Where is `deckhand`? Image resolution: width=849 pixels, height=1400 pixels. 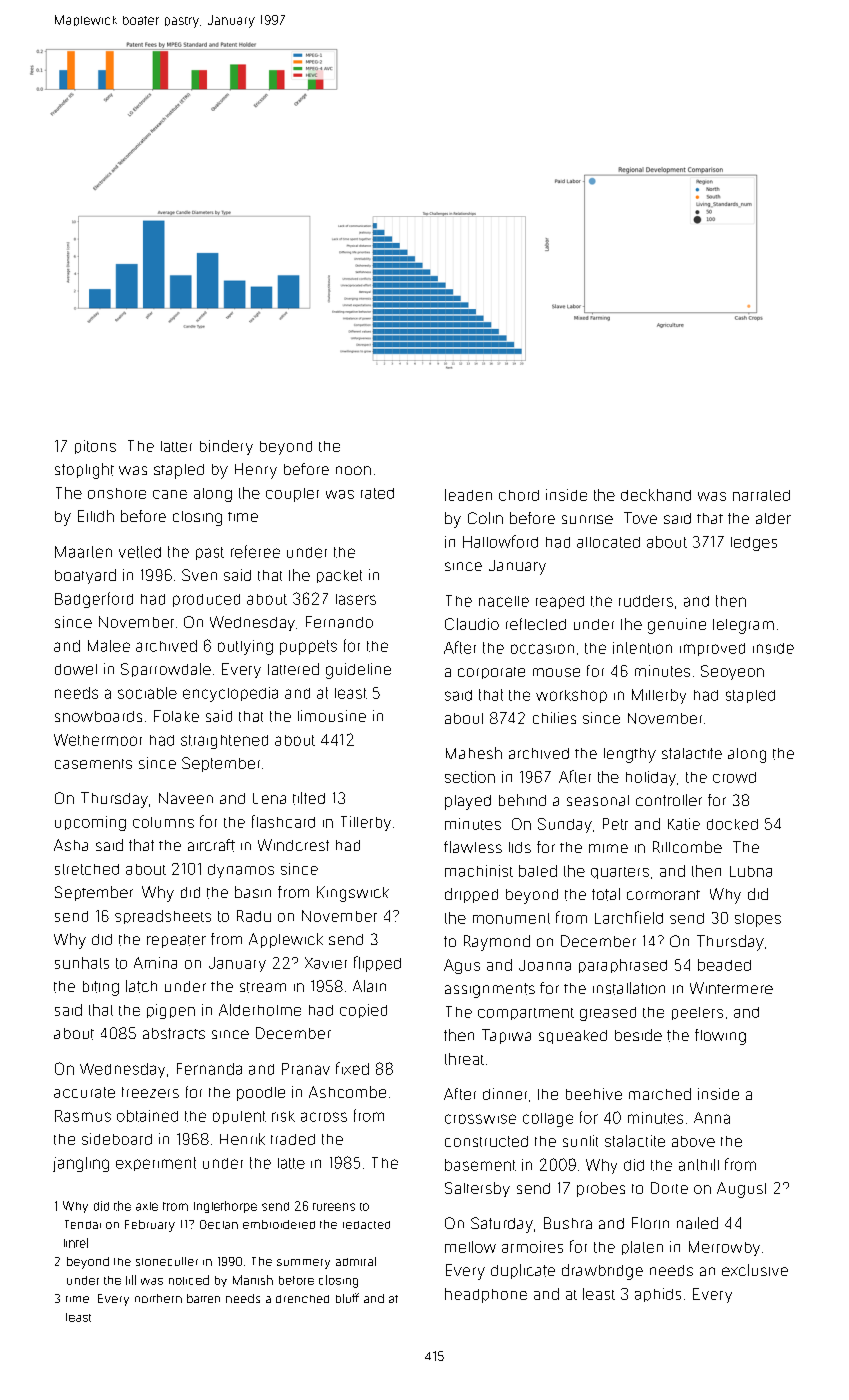 deckhand is located at coordinates (656, 495).
